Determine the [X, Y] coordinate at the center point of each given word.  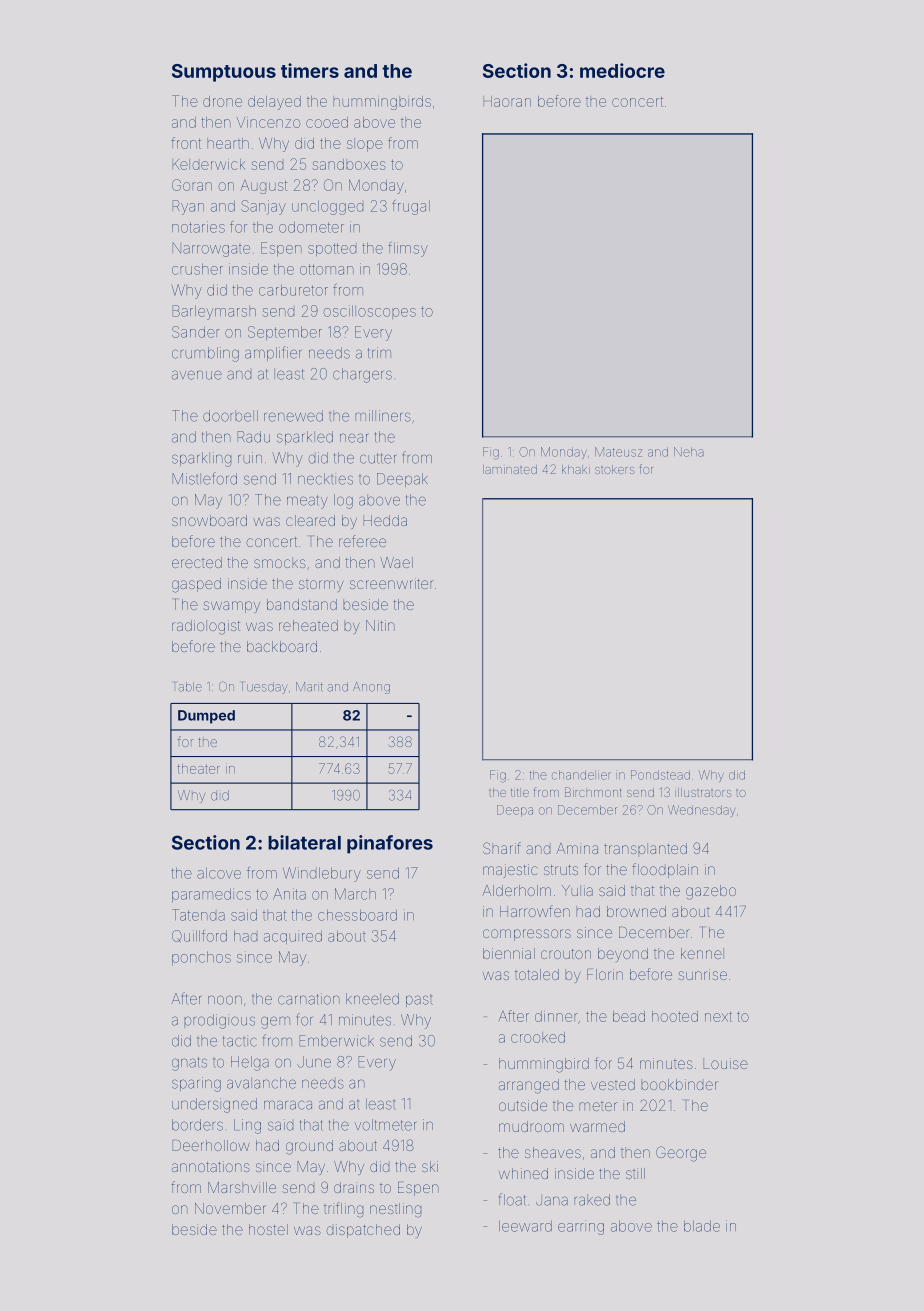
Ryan [188, 207]
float [512, 1199]
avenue [197, 375]
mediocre [622, 70]
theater [199, 769]
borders [197, 1125]
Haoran [507, 101]
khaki [576, 469]
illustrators [703, 792]
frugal [411, 207]
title [520, 792]
